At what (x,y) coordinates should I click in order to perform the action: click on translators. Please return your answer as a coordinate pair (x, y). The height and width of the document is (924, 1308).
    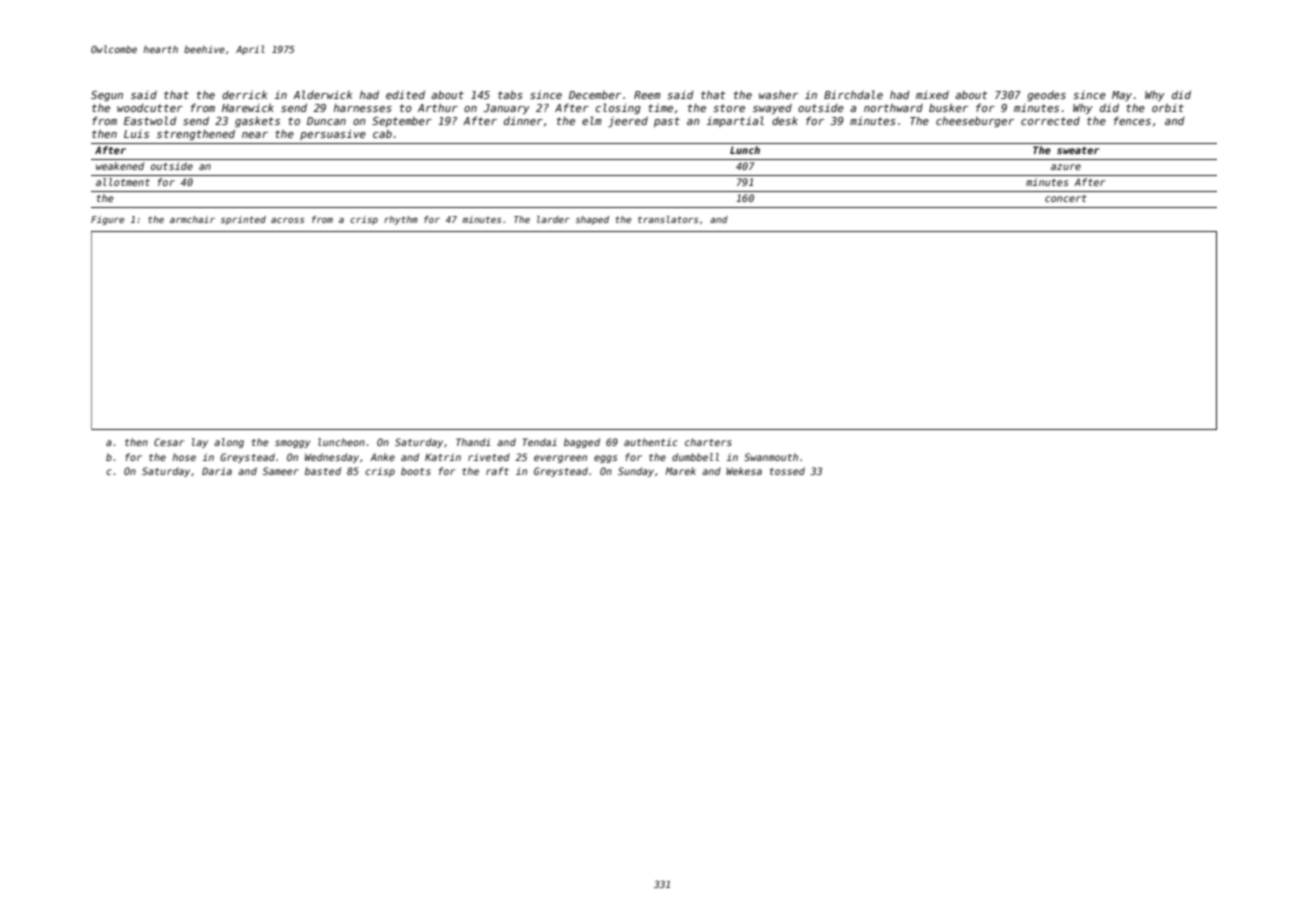
    Looking at the image, I should click on (668, 219).
